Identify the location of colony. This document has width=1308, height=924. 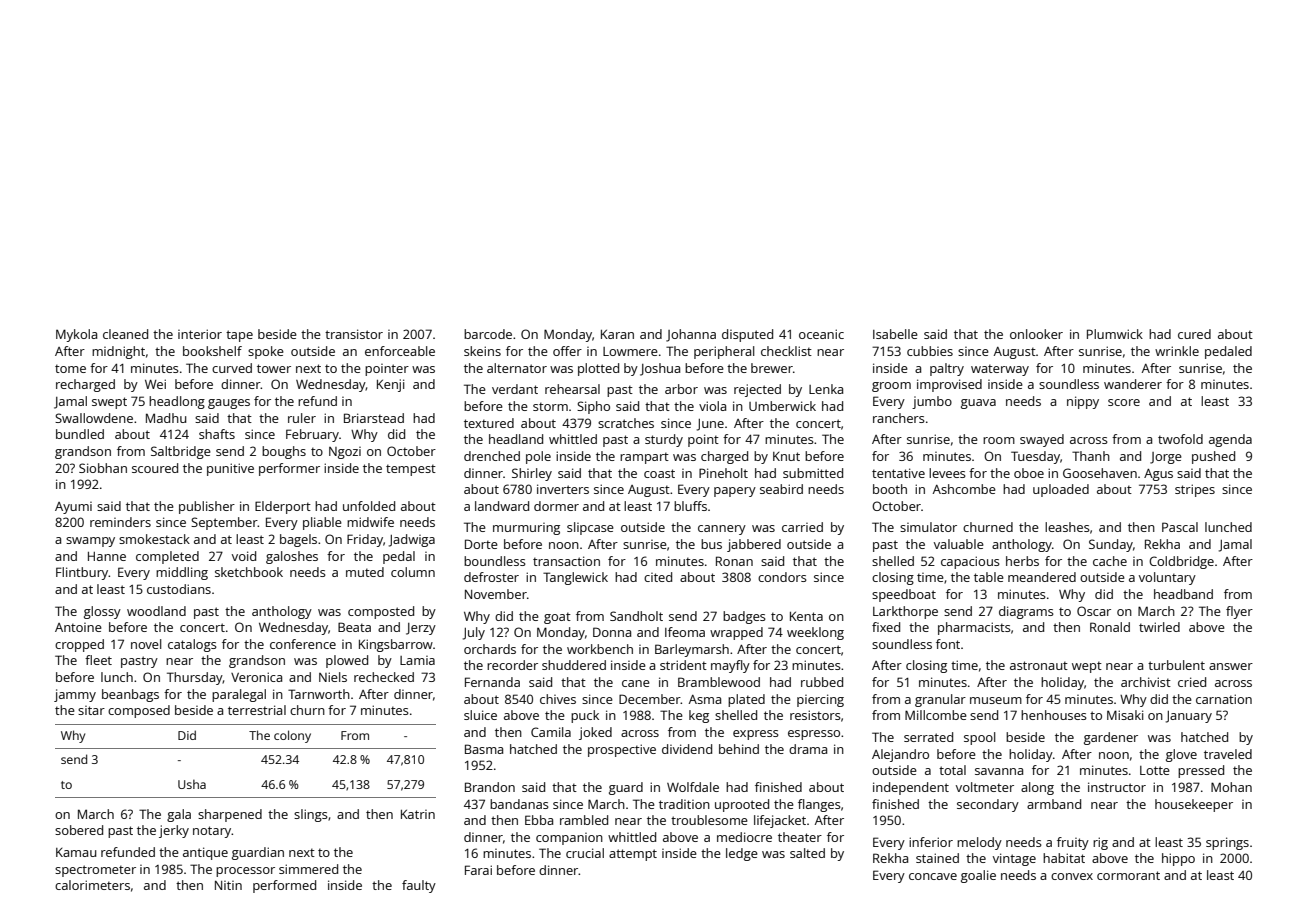
(292, 736).
